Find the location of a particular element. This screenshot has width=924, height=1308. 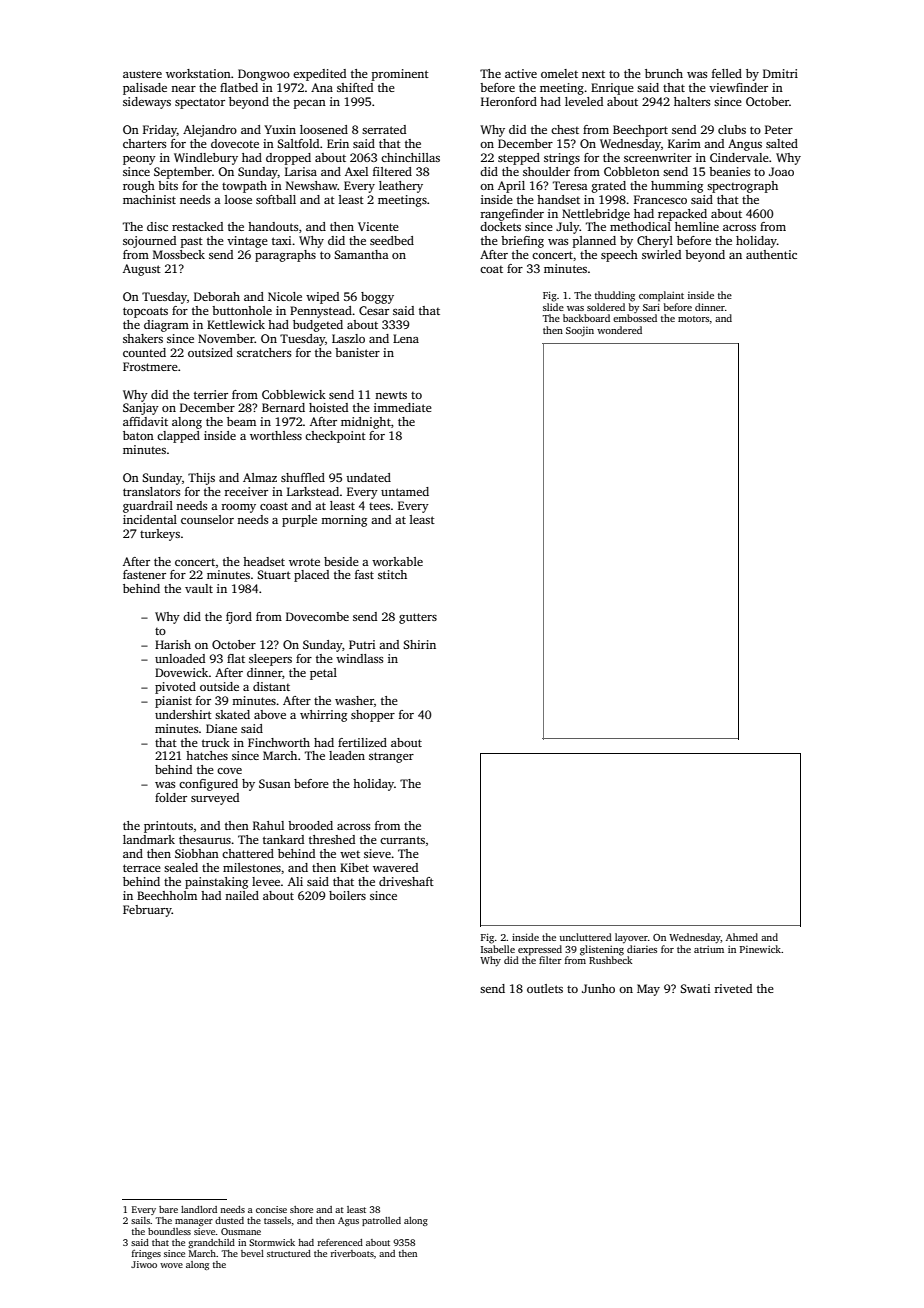

painstaking is located at coordinates (216, 883).
